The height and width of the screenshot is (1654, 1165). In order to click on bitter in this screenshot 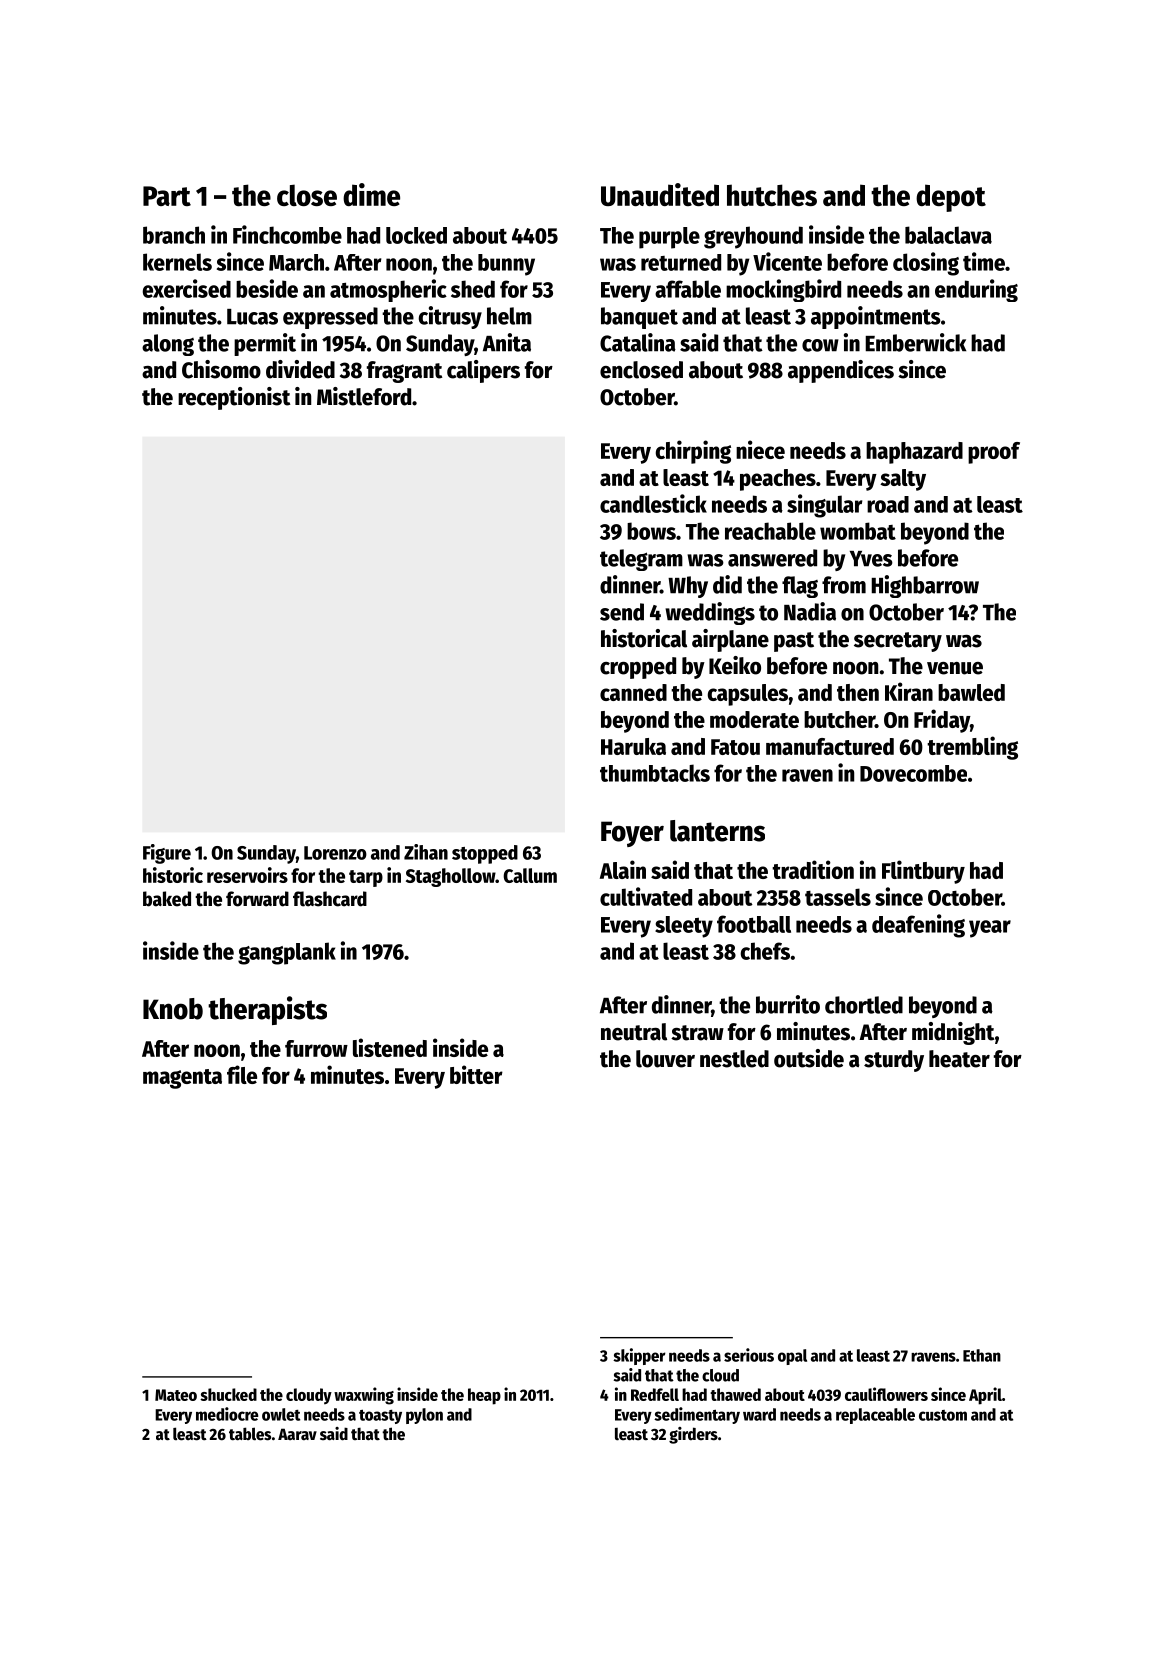, I will do `click(476, 1074)`.
